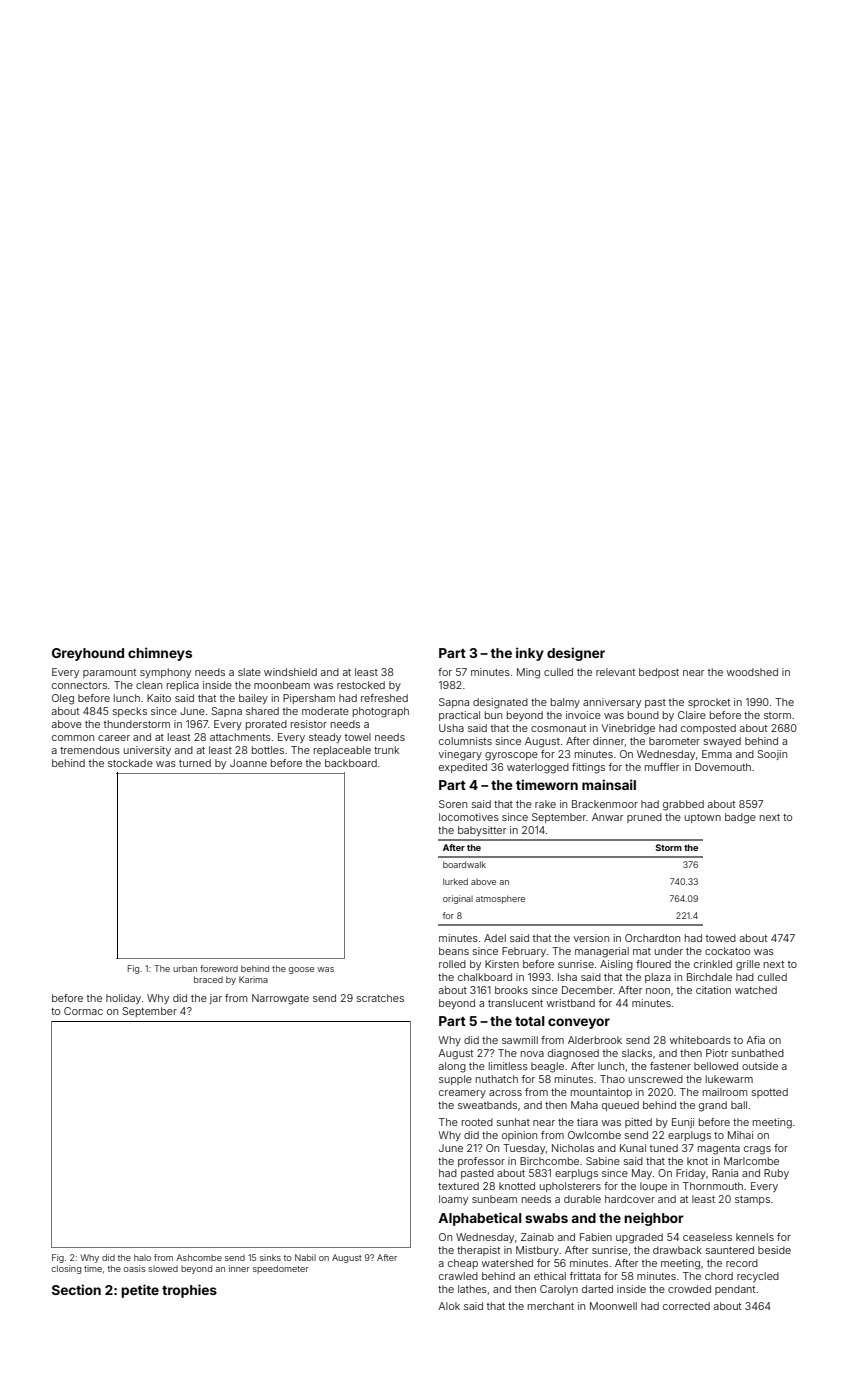  Describe the element at coordinates (752, 672) in the page. I see `woodshed` at that location.
